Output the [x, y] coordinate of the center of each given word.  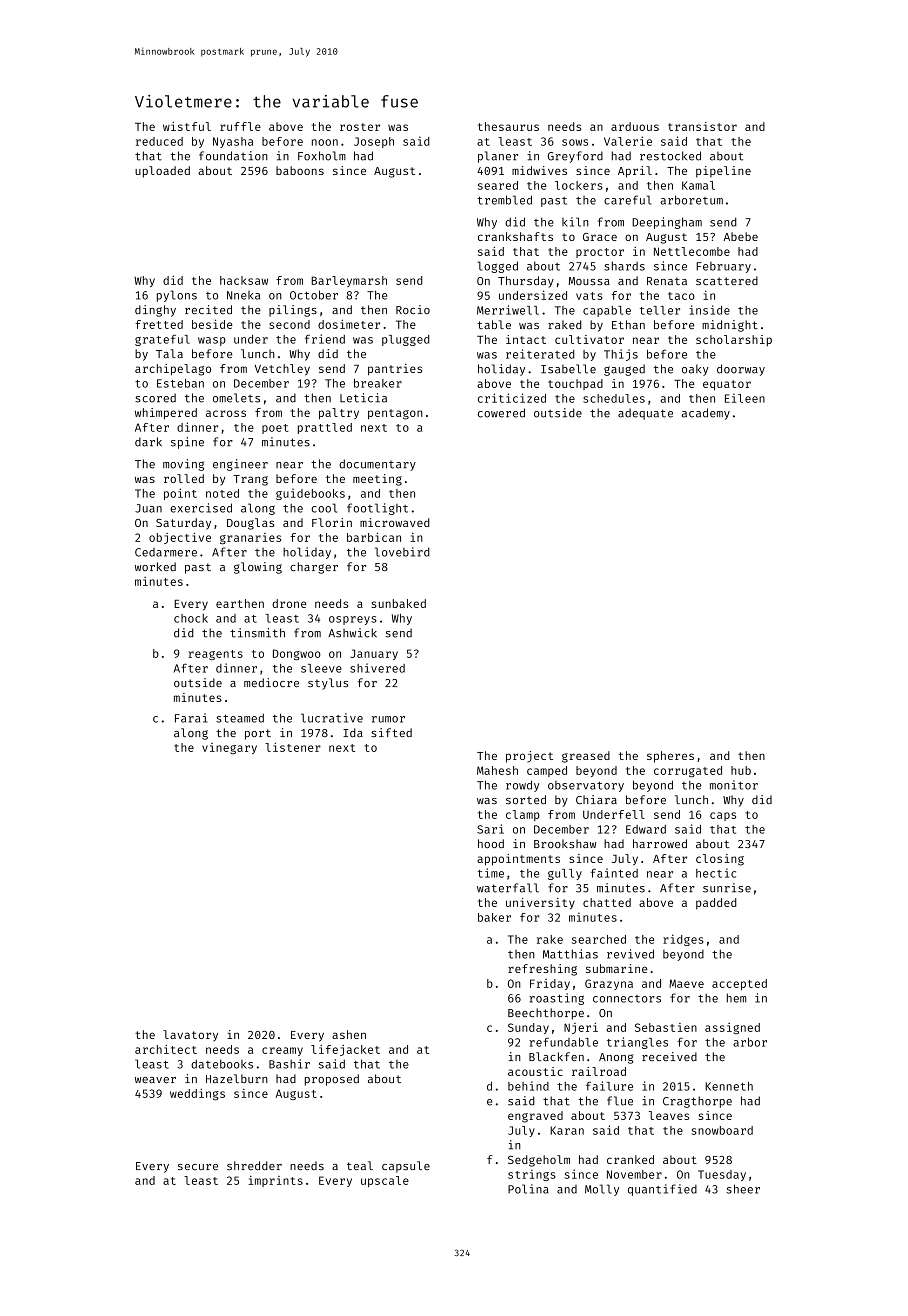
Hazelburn [237, 1078]
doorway [741, 370]
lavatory [190, 1036]
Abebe [741, 236]
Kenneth [729, 1086]
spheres [670, 757]
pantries [395, 370]
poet [275, 429]
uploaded [162, 172]
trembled [504, 200]
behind [528, 1086]
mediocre [271, 682]
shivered [377, 668]
